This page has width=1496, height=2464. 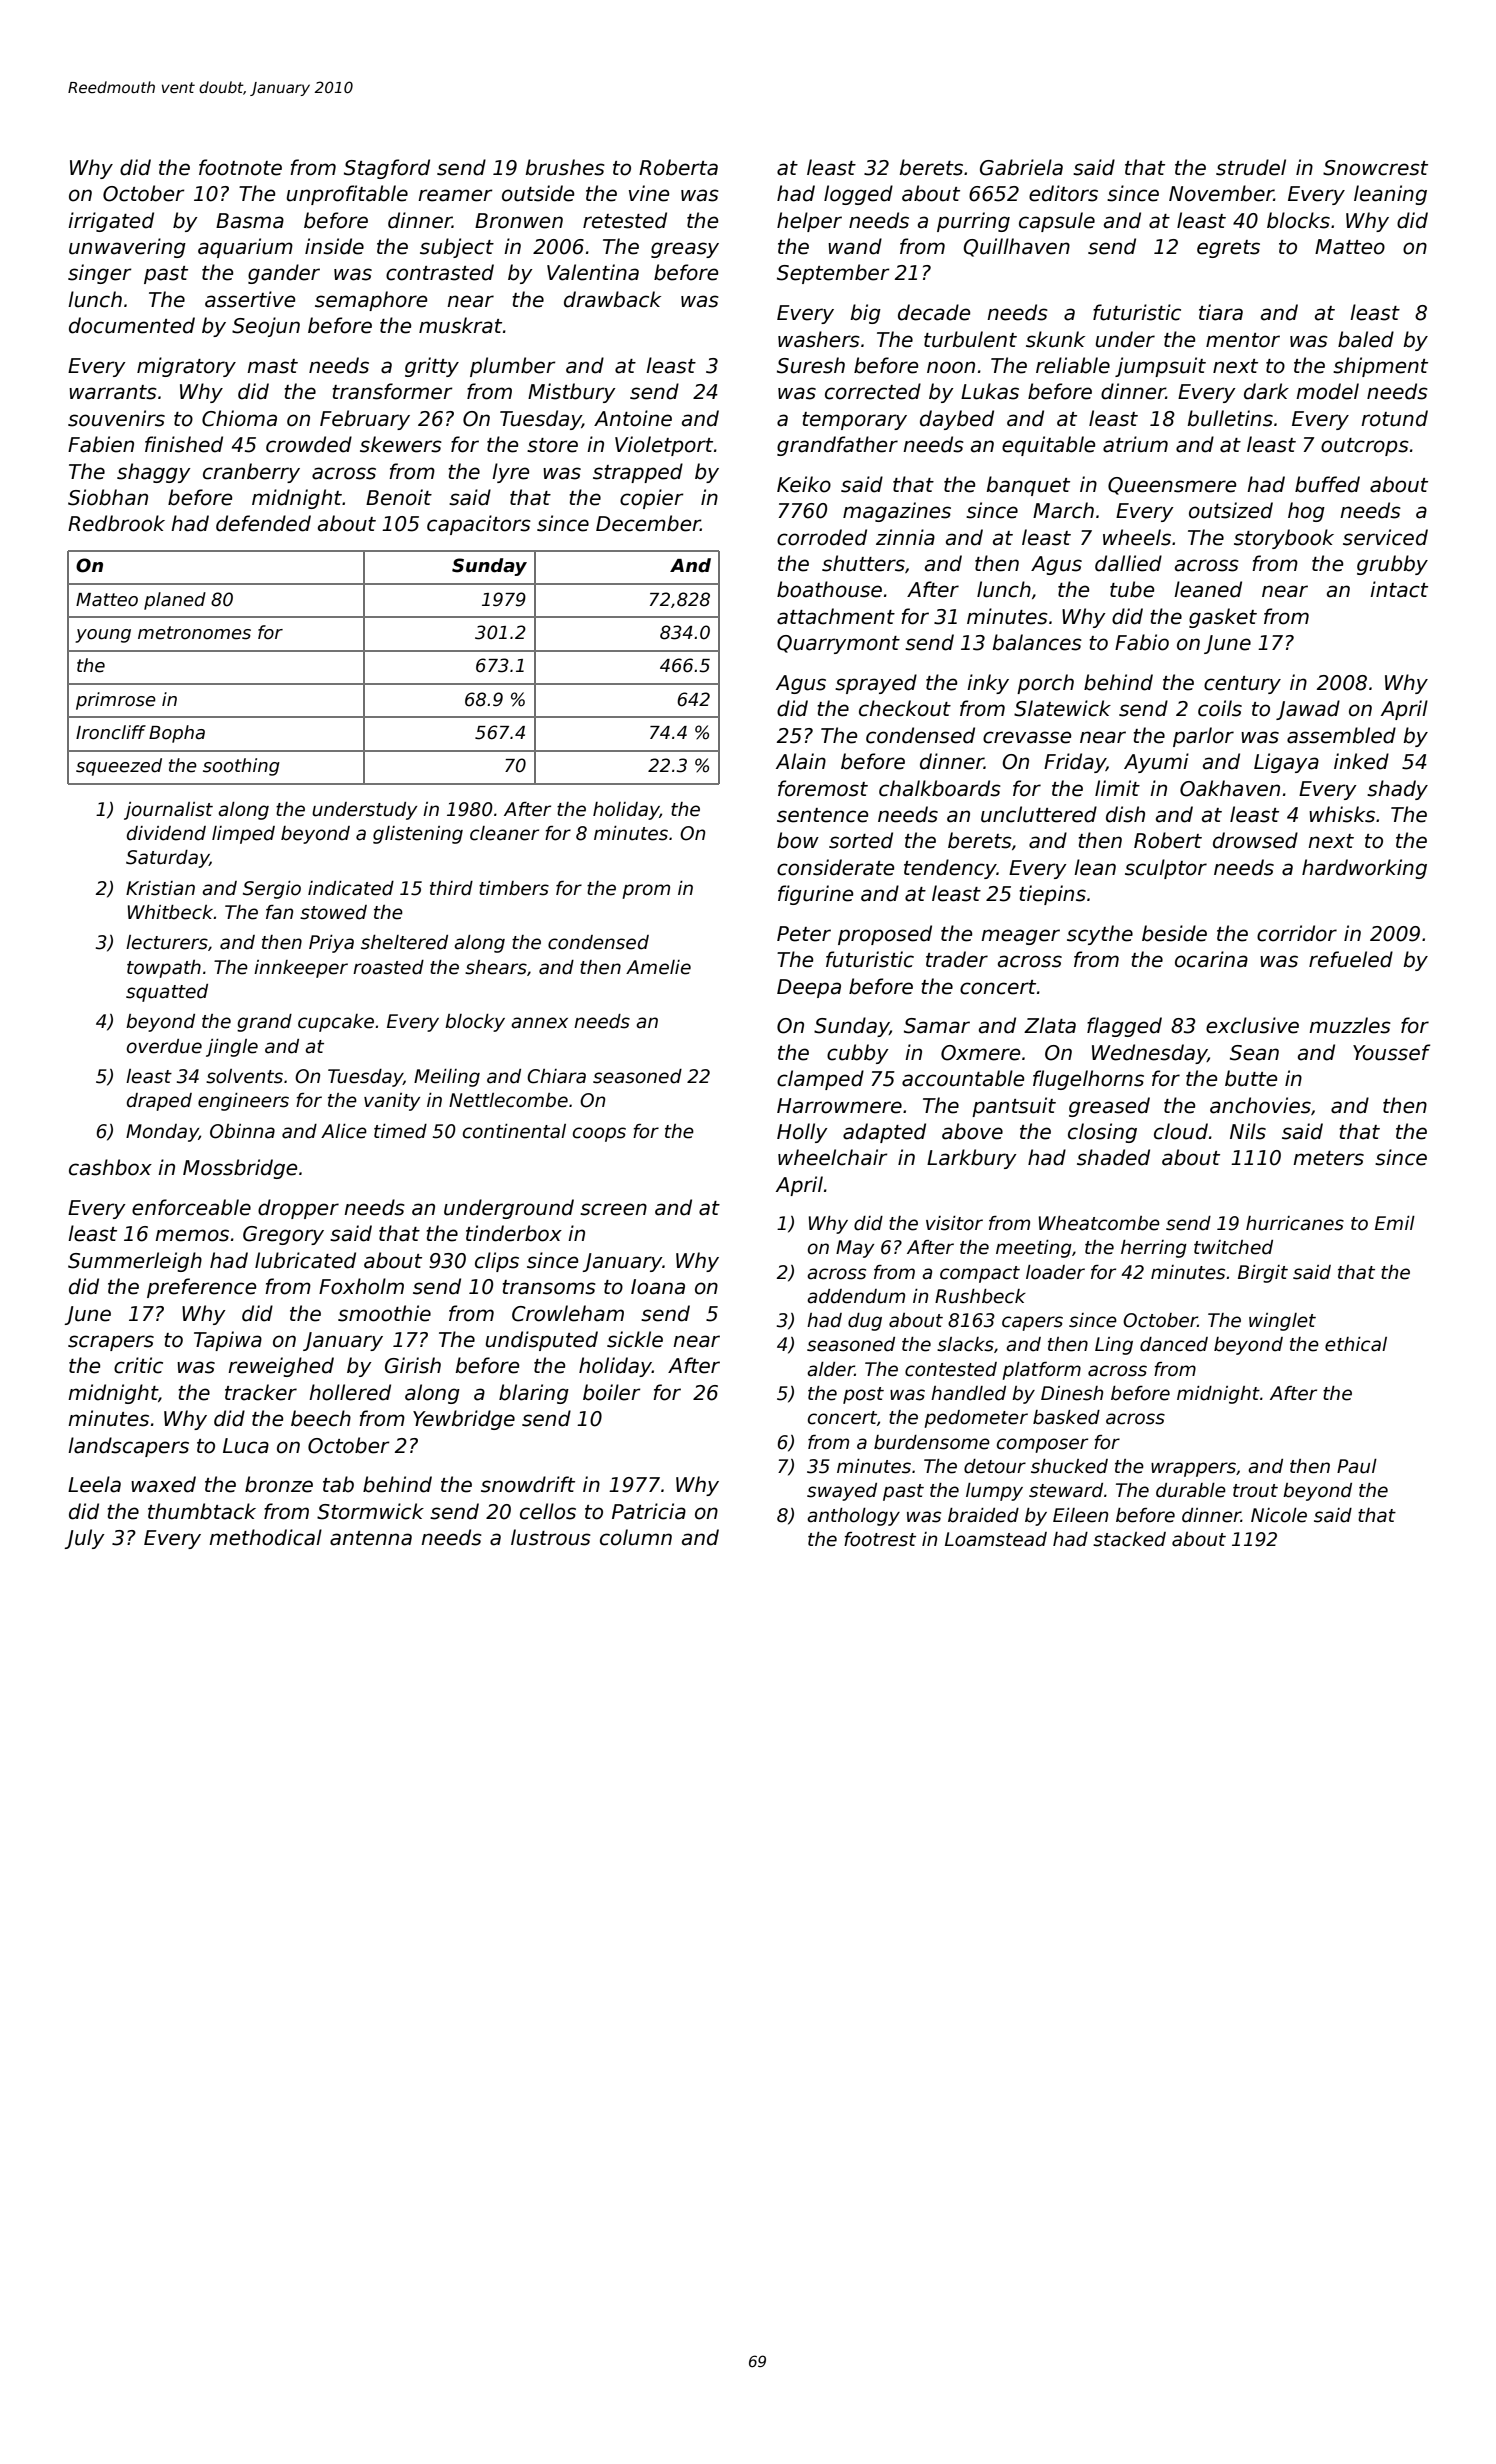 I want to click on Youssef, so click(x=1391, y=1052).
